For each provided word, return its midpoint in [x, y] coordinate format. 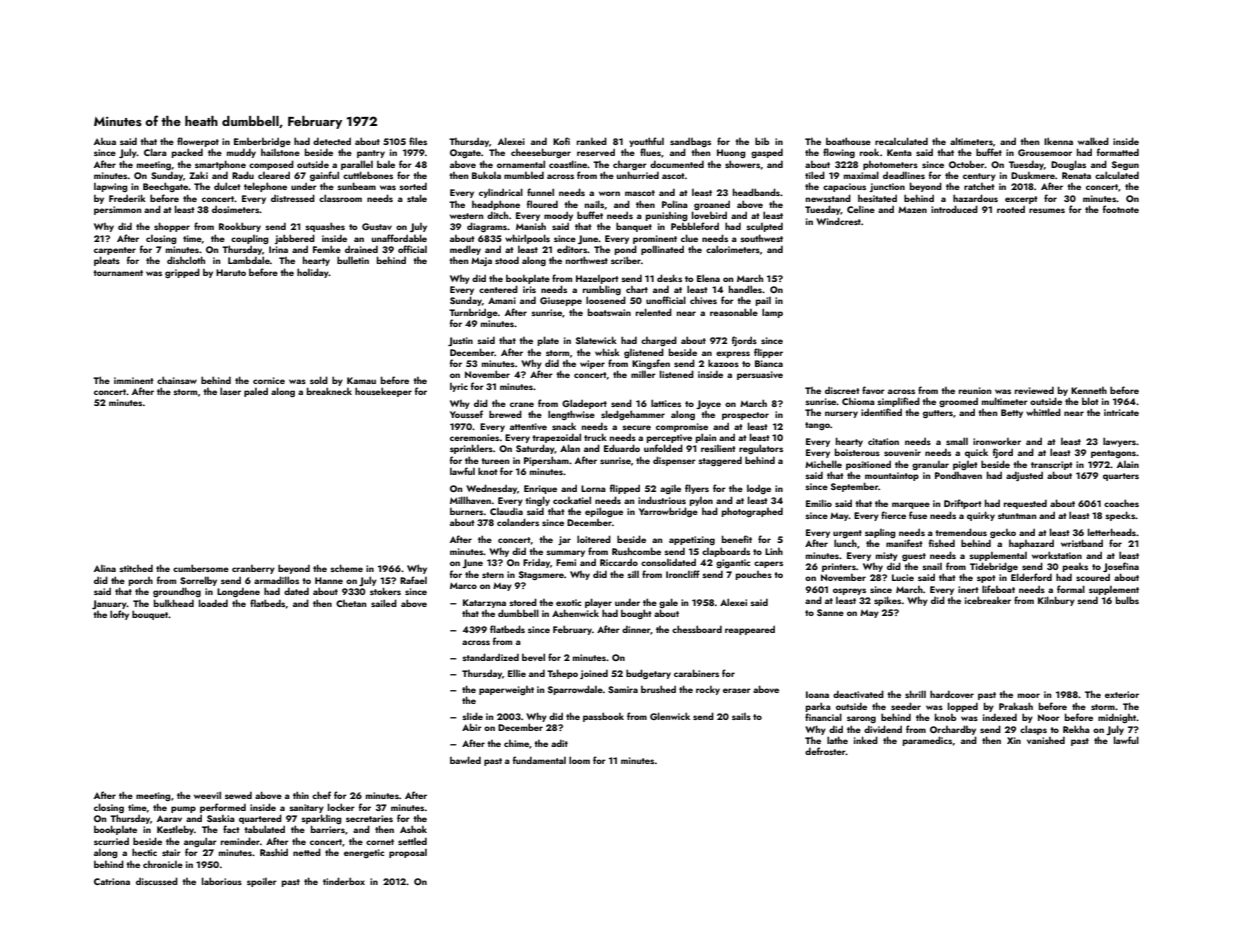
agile [670, 489]
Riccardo [619, 562]
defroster [825, 751]
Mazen [912, 210]
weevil [207, 795]
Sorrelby [198, 581]
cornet [380, 842]
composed [271, 165]
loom [579, 760]
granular [930, 465]
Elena [708, 278]
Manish [531, 226]
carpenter [115, 251]
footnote [1121, 209]
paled [256, 392]
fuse [918, 515]
